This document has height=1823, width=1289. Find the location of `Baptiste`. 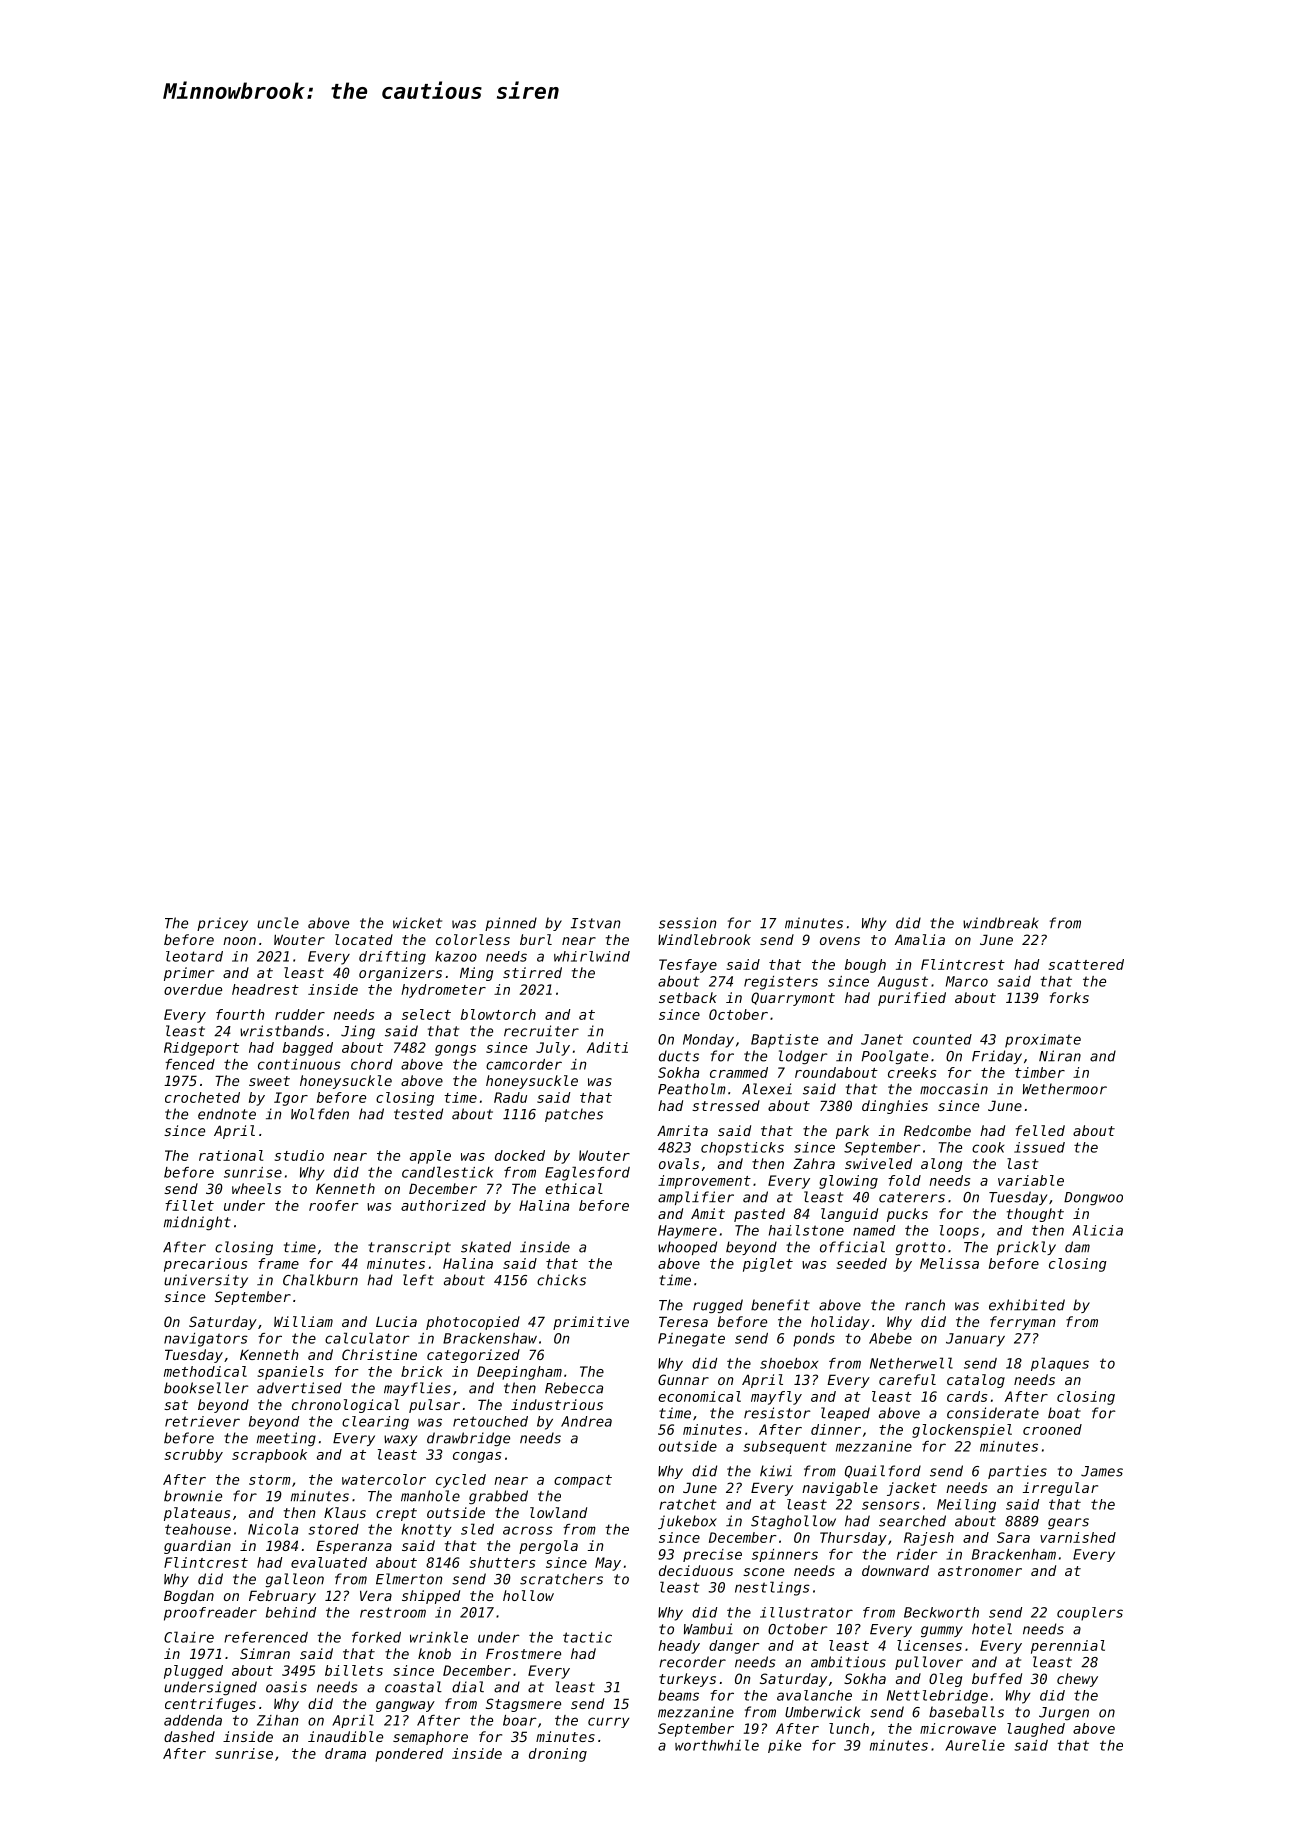

Baptiste is located at coordinates (784, 1041).
